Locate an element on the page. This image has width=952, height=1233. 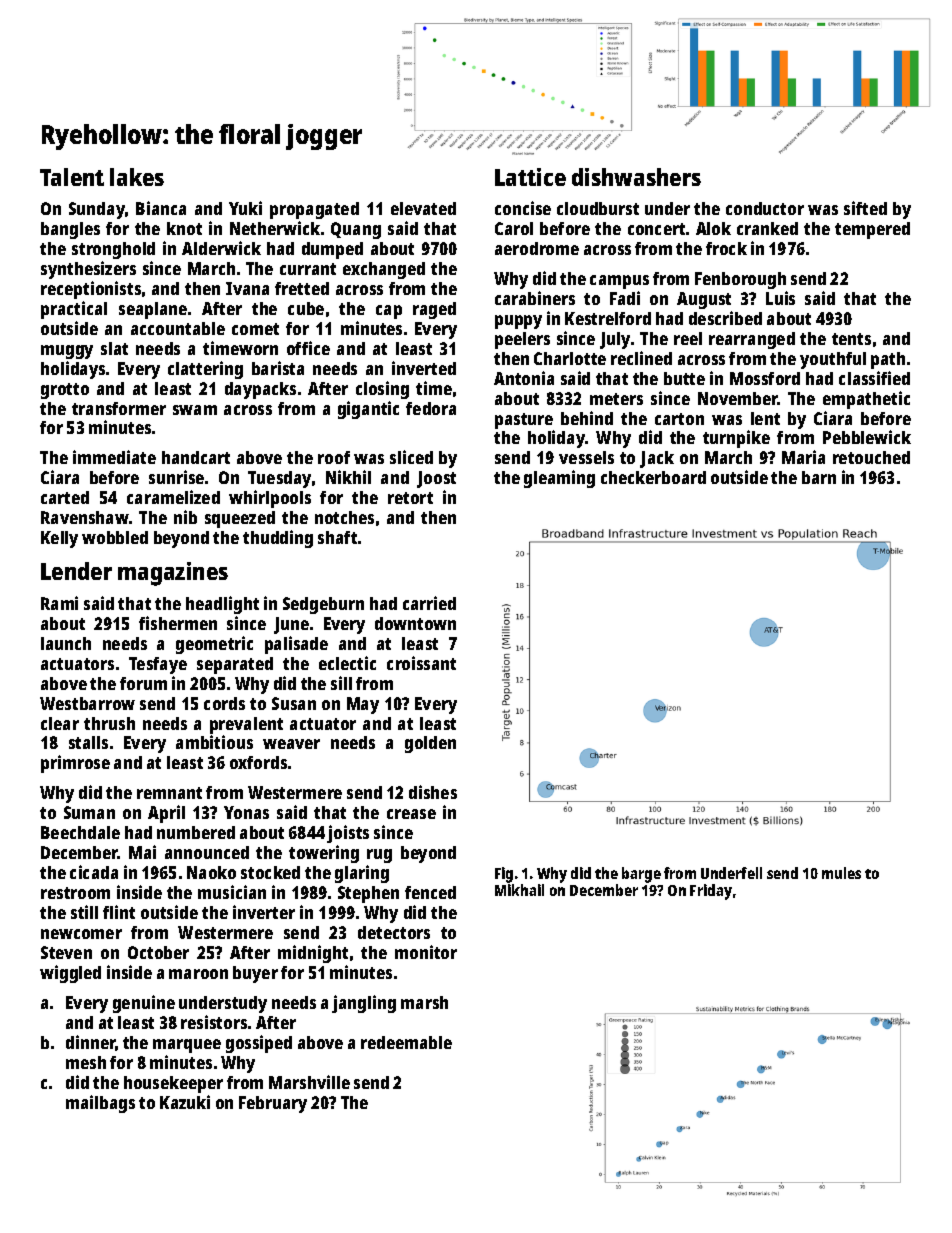
lakes is located at coordinates (137, 177).
